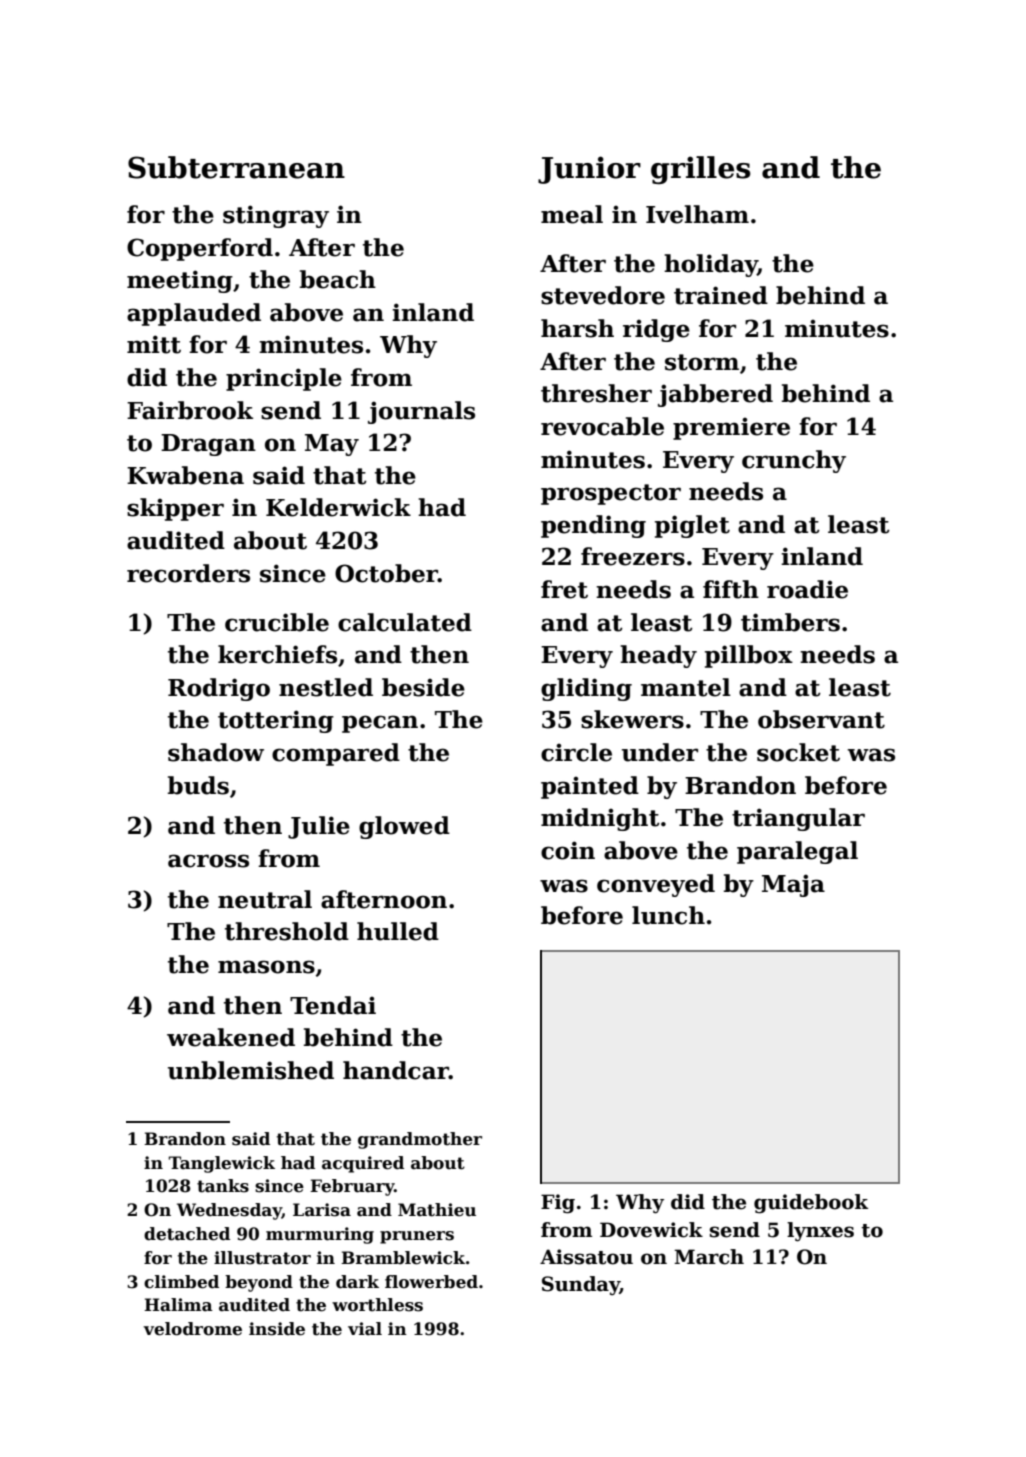 The height and width of the image is (1457, 1026). Describe the element at coordinates (668, 915) in the image. I see `lunch` at that location.
